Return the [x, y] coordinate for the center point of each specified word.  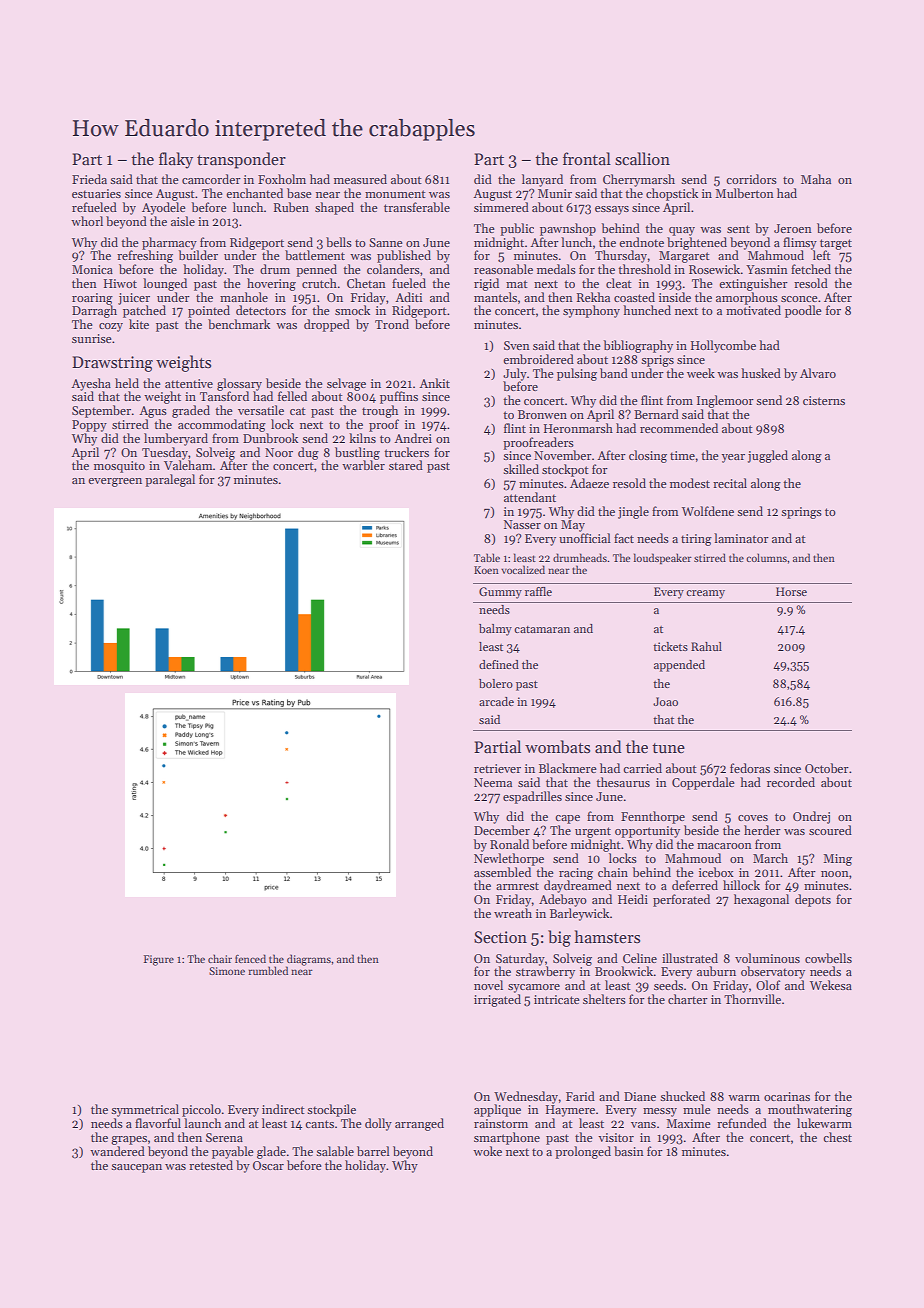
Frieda [89, 179]
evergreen [115, 482]
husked [761, 373]
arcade [496, 701]
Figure [159, 960]
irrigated [497, 1000]
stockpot [565, 470]
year [733, 458]
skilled [521, 469]
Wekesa [831, 985]
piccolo [201, 1110]
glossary [239, 384]
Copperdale [703, 783]
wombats [557, 747]
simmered [501, 207]
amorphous [747, 298]
